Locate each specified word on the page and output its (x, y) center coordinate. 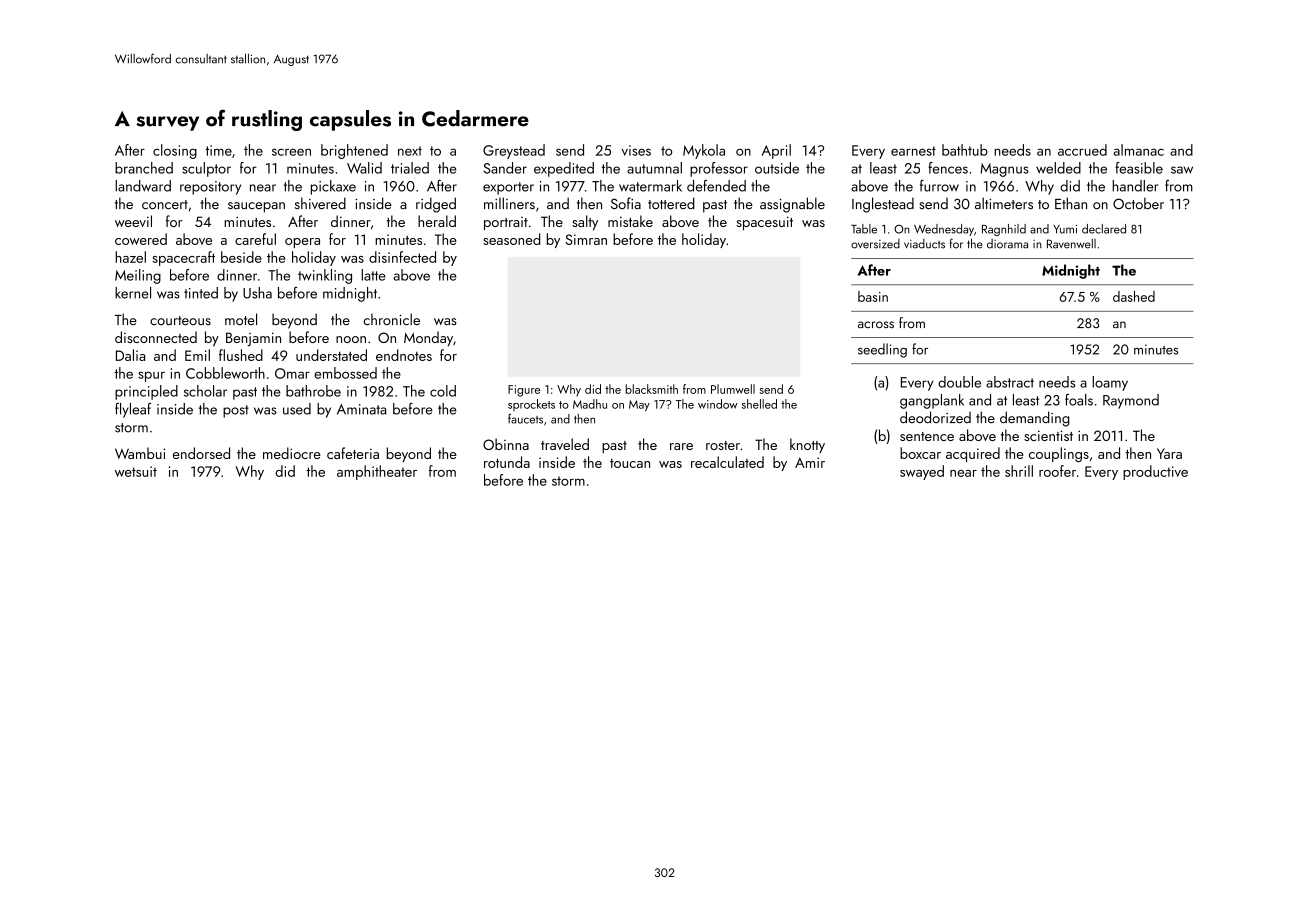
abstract (1010, 382)
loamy (1110, 383)
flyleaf (133, 410)
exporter (508, 188)
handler (1135, 186)
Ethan (1071, 203)
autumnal (654, 168)
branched (144, 168)
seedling (882, 350)
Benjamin (253, 339)
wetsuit (136, 471)
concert (165, 205)
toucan (630, 463)
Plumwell (733, 389)
